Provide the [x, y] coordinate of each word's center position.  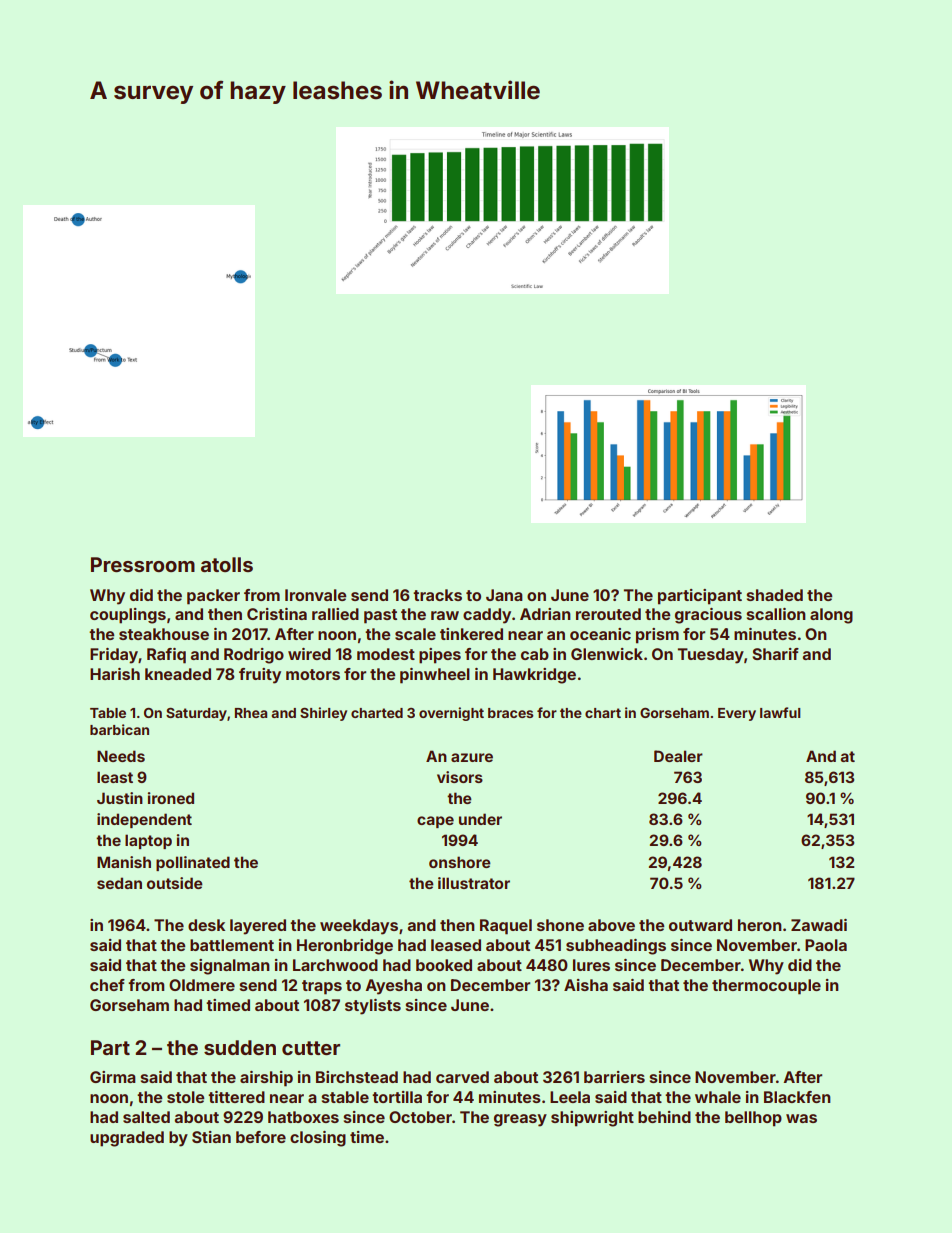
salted [146, 1117]
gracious [708, 616]
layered [258, 927]
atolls [227, 564]
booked [444, 965]
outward [700, 925]
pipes [440, 656]
